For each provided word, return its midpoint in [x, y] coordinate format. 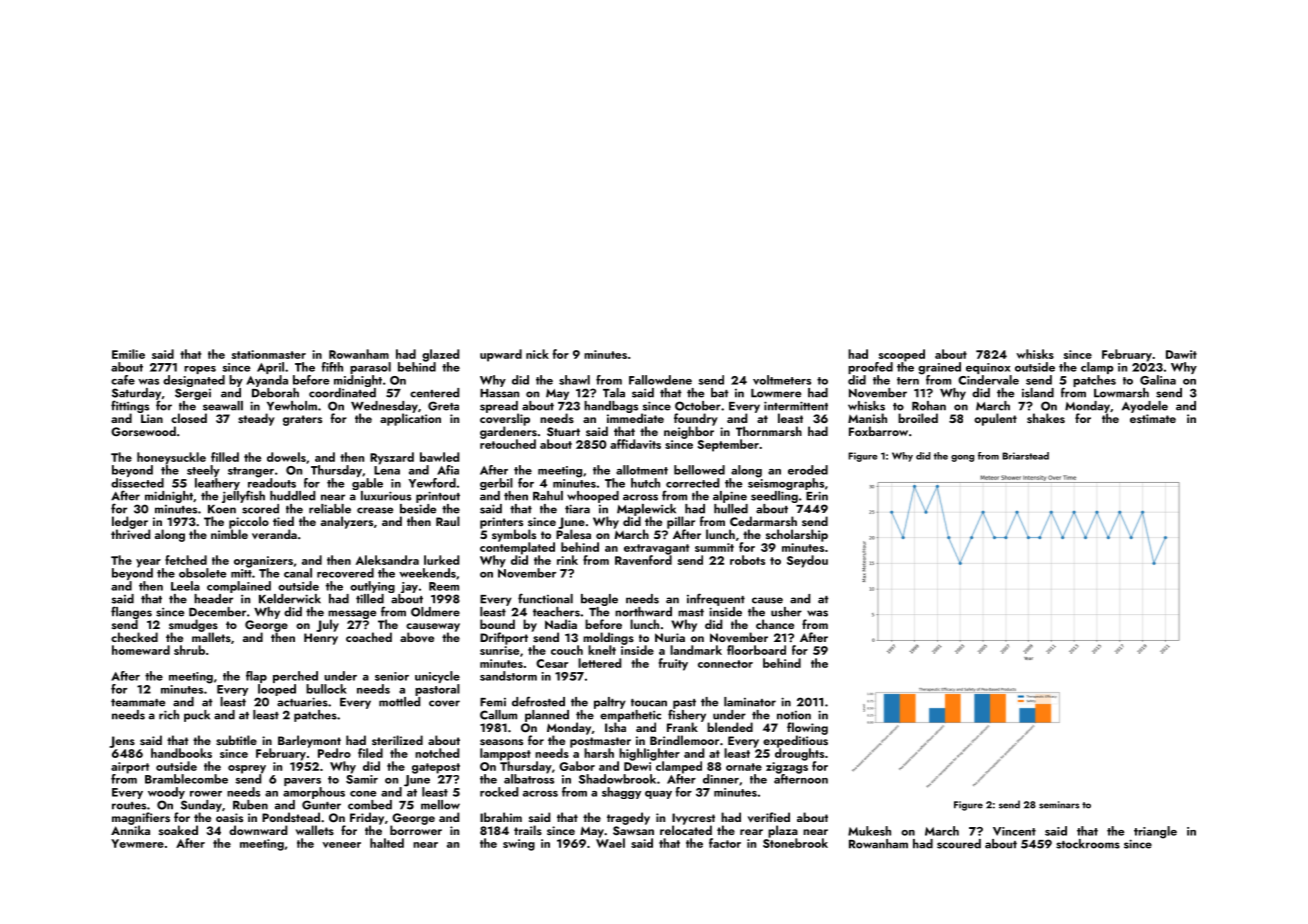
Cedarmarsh [763, 521]
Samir [362, 779]
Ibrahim [501, 817]
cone [363, 794]
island [1038, 393]
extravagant [656, 549]
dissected [137, 483]
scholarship [797, 535]
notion [794, 715]
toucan [649, 703]
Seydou [807, 561]
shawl [574, 380]
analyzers [347, 522]
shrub [189, 650]
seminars [1059, 805]
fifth [332, 367]
